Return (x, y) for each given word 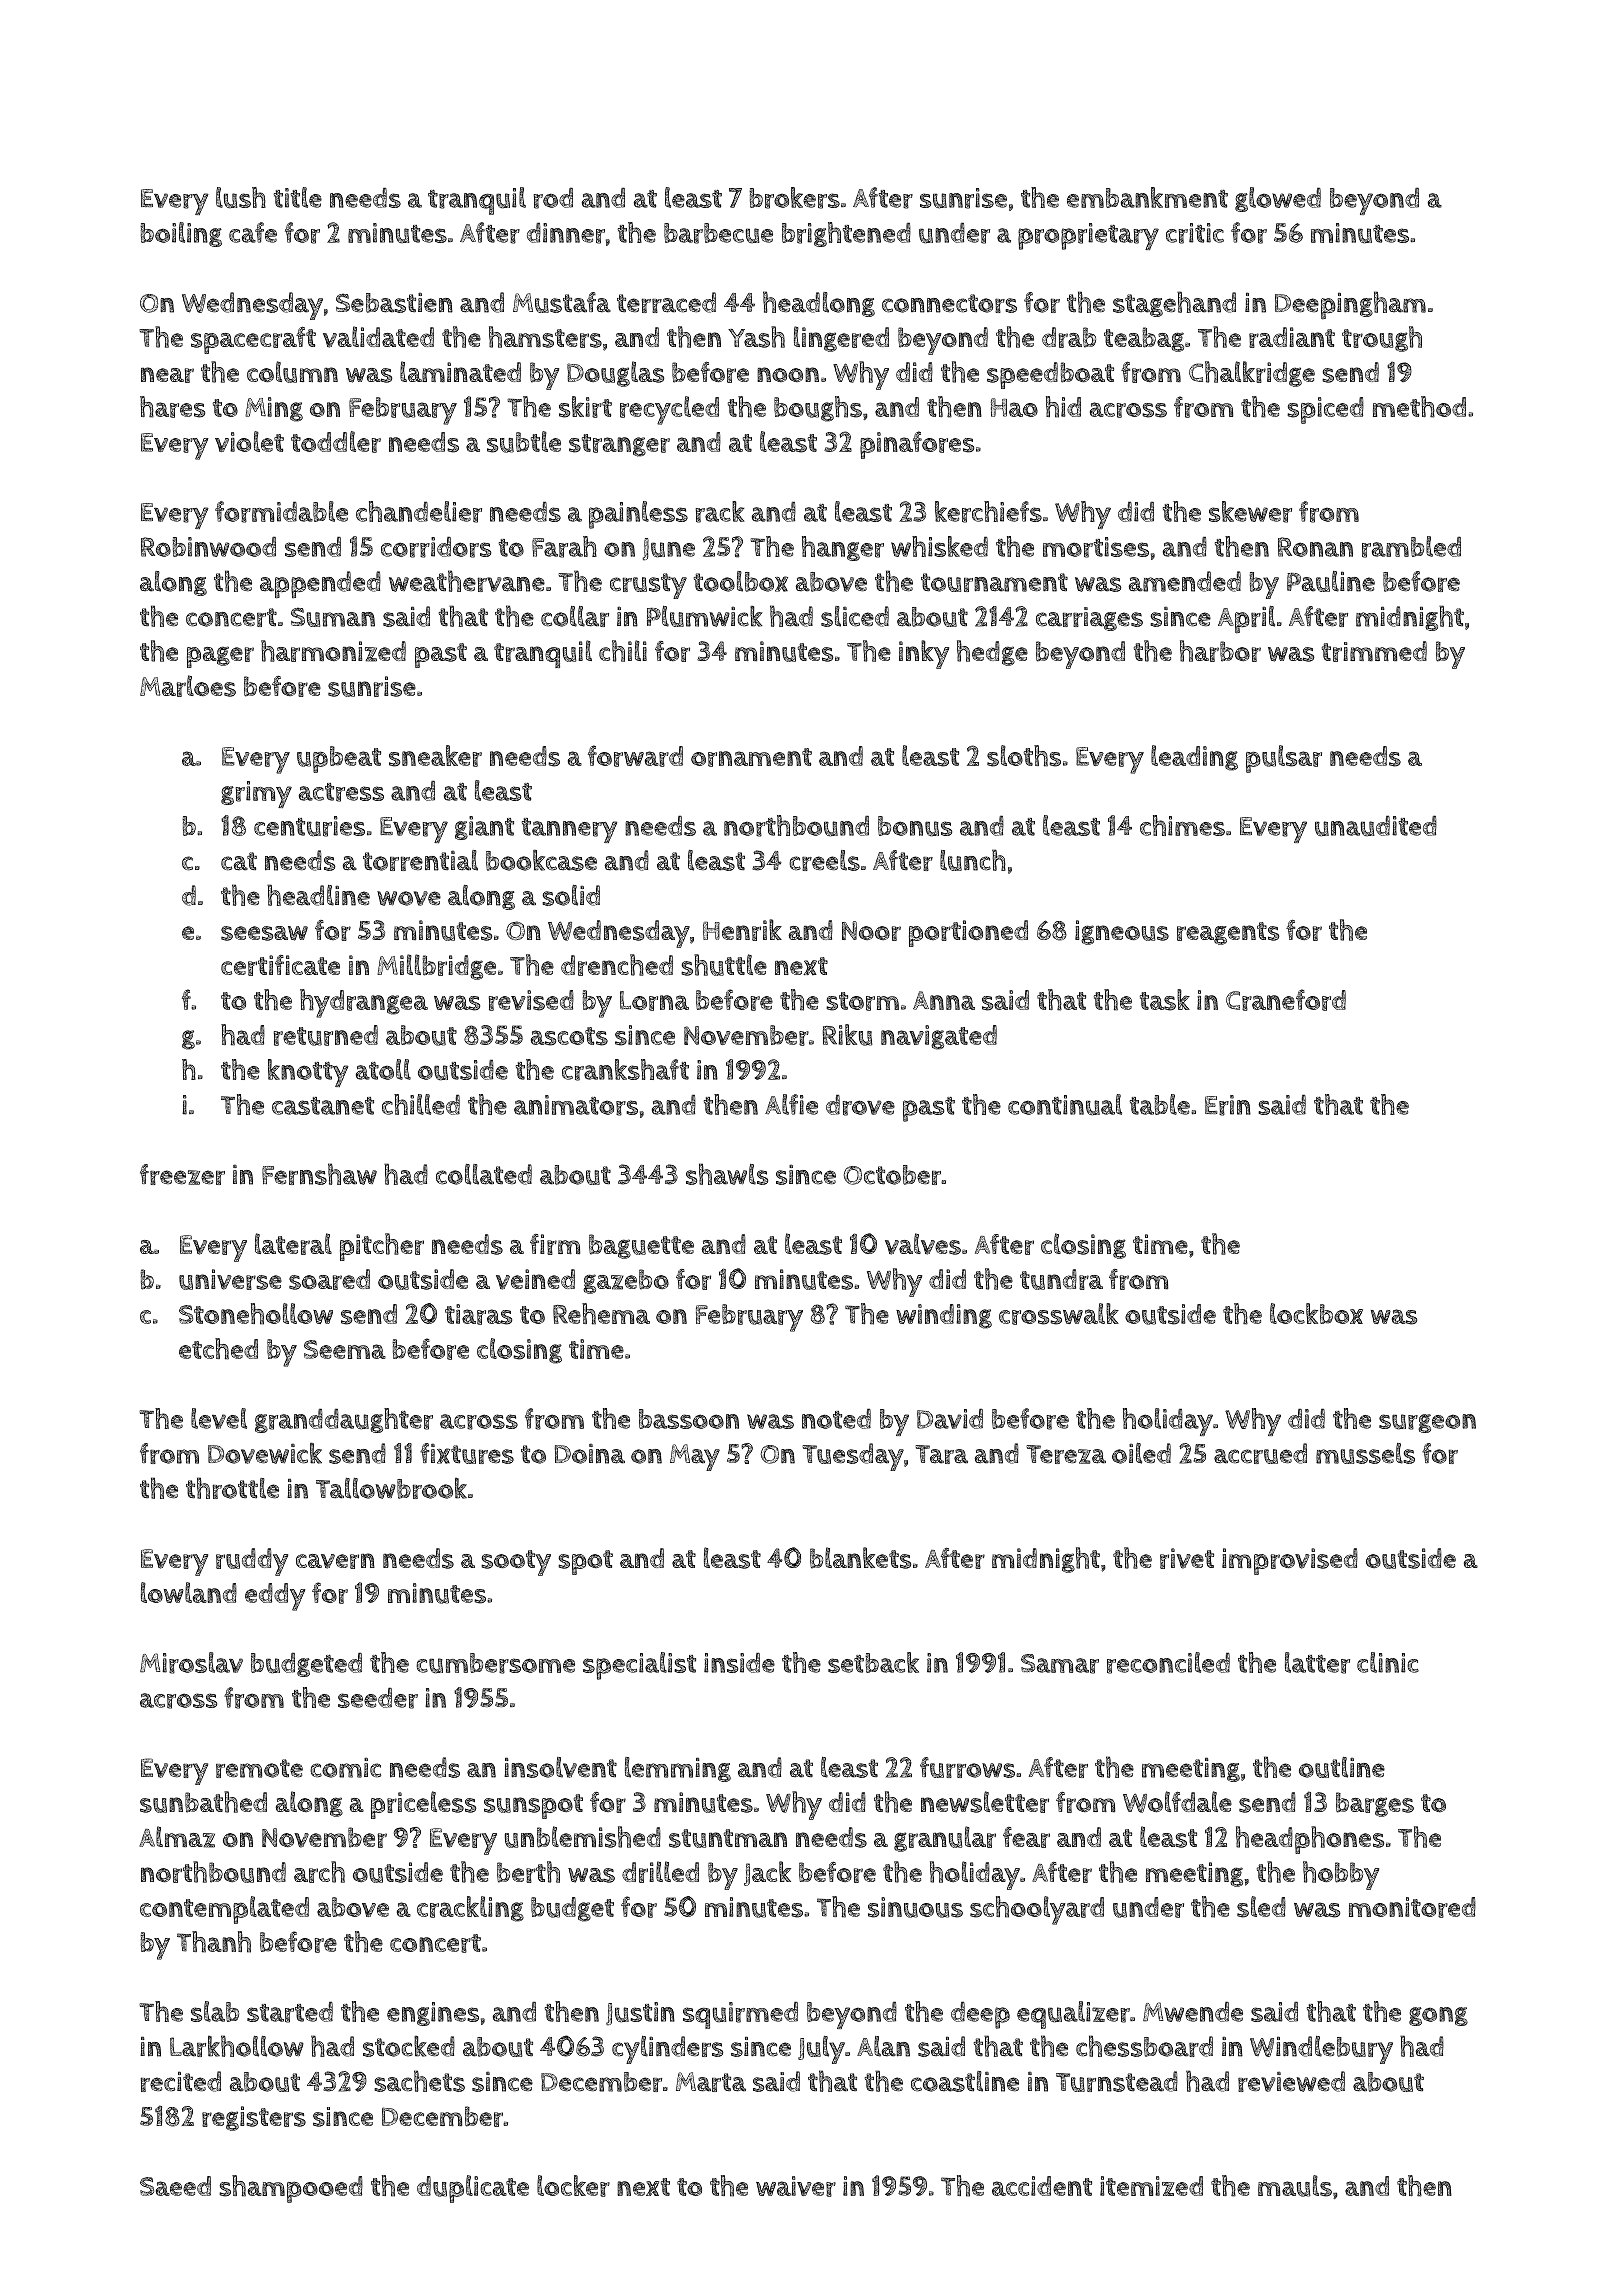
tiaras (478, 1314)
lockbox (1316, 1313)
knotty (308, 1073)
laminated (460, 371)
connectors (949, 303)
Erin (1228, 1105)
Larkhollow (237, 2046)
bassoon (689, 1419)
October (892, 1175)
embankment (1147, 197)
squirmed (740, 2015)
